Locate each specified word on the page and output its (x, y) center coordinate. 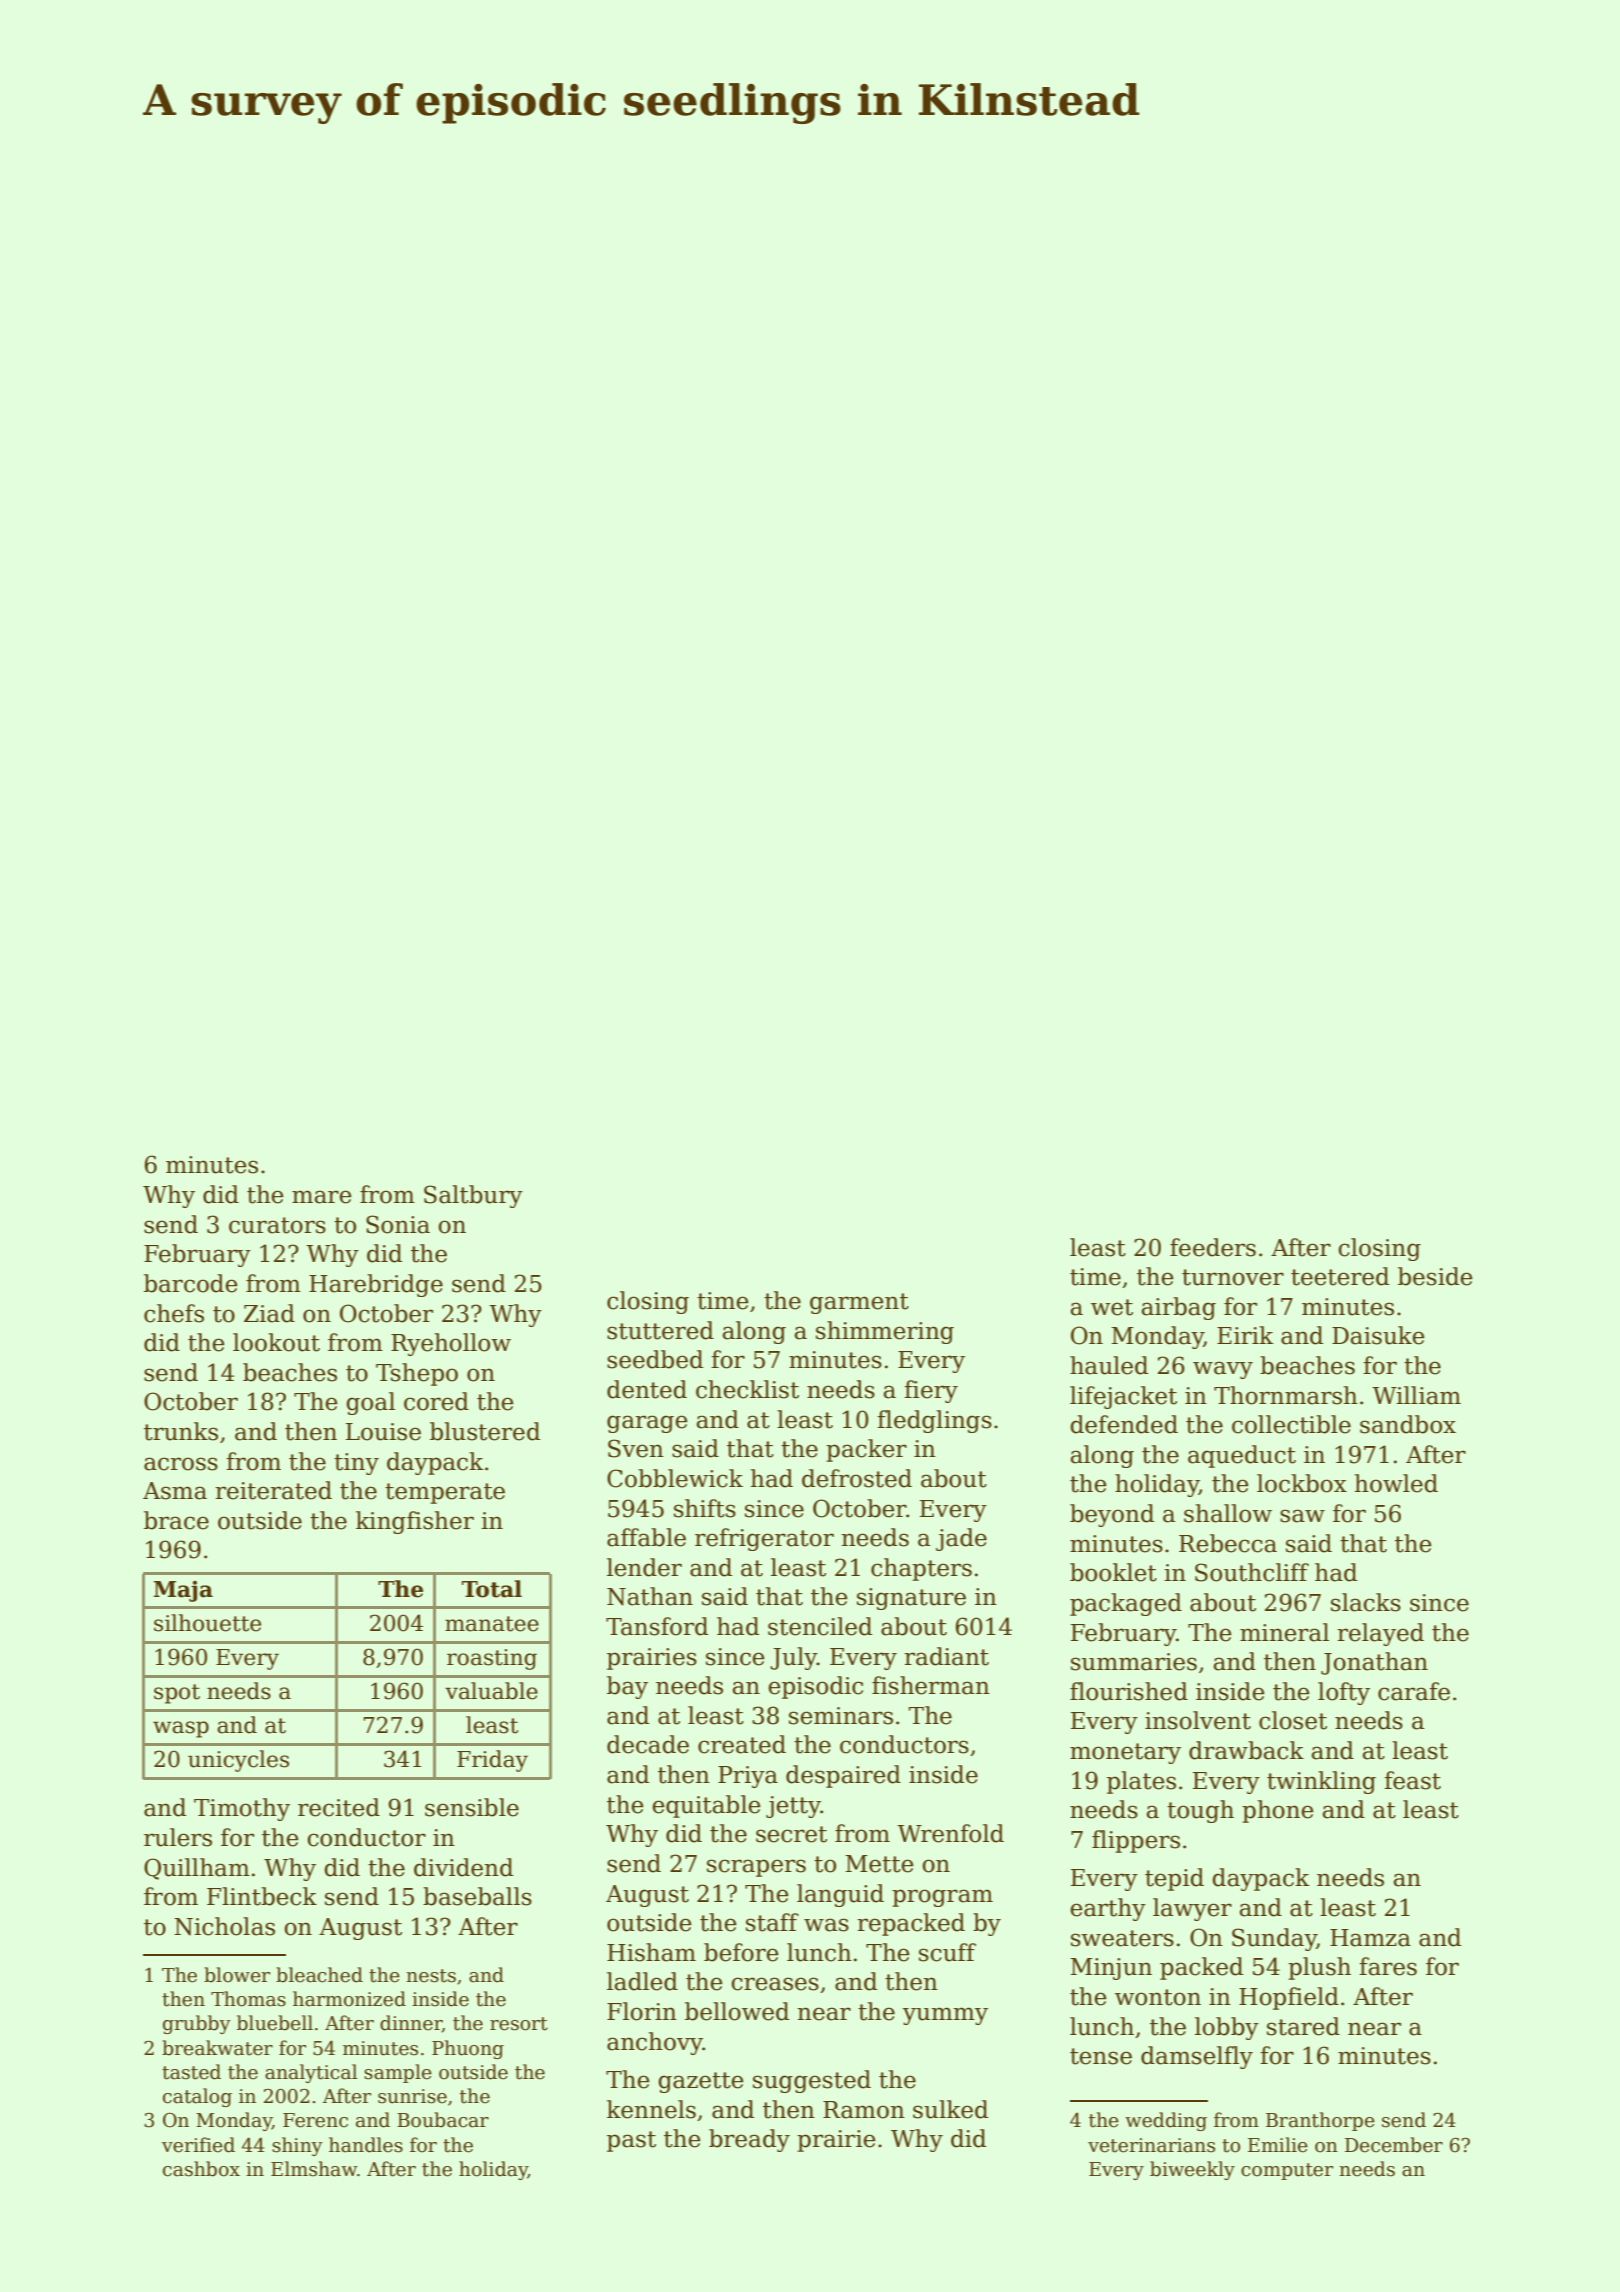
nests (431, 1976)
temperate (445, 1493)
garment (859, 1303)
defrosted (857, 1478)
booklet (1113, 1572)
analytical (311, 2073)
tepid (1174, 1879)
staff (772, 1922)
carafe (1414, 1691)
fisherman (931, 1685)
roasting (492, 1659)
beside (1435, 1276)
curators (277, 1225)
